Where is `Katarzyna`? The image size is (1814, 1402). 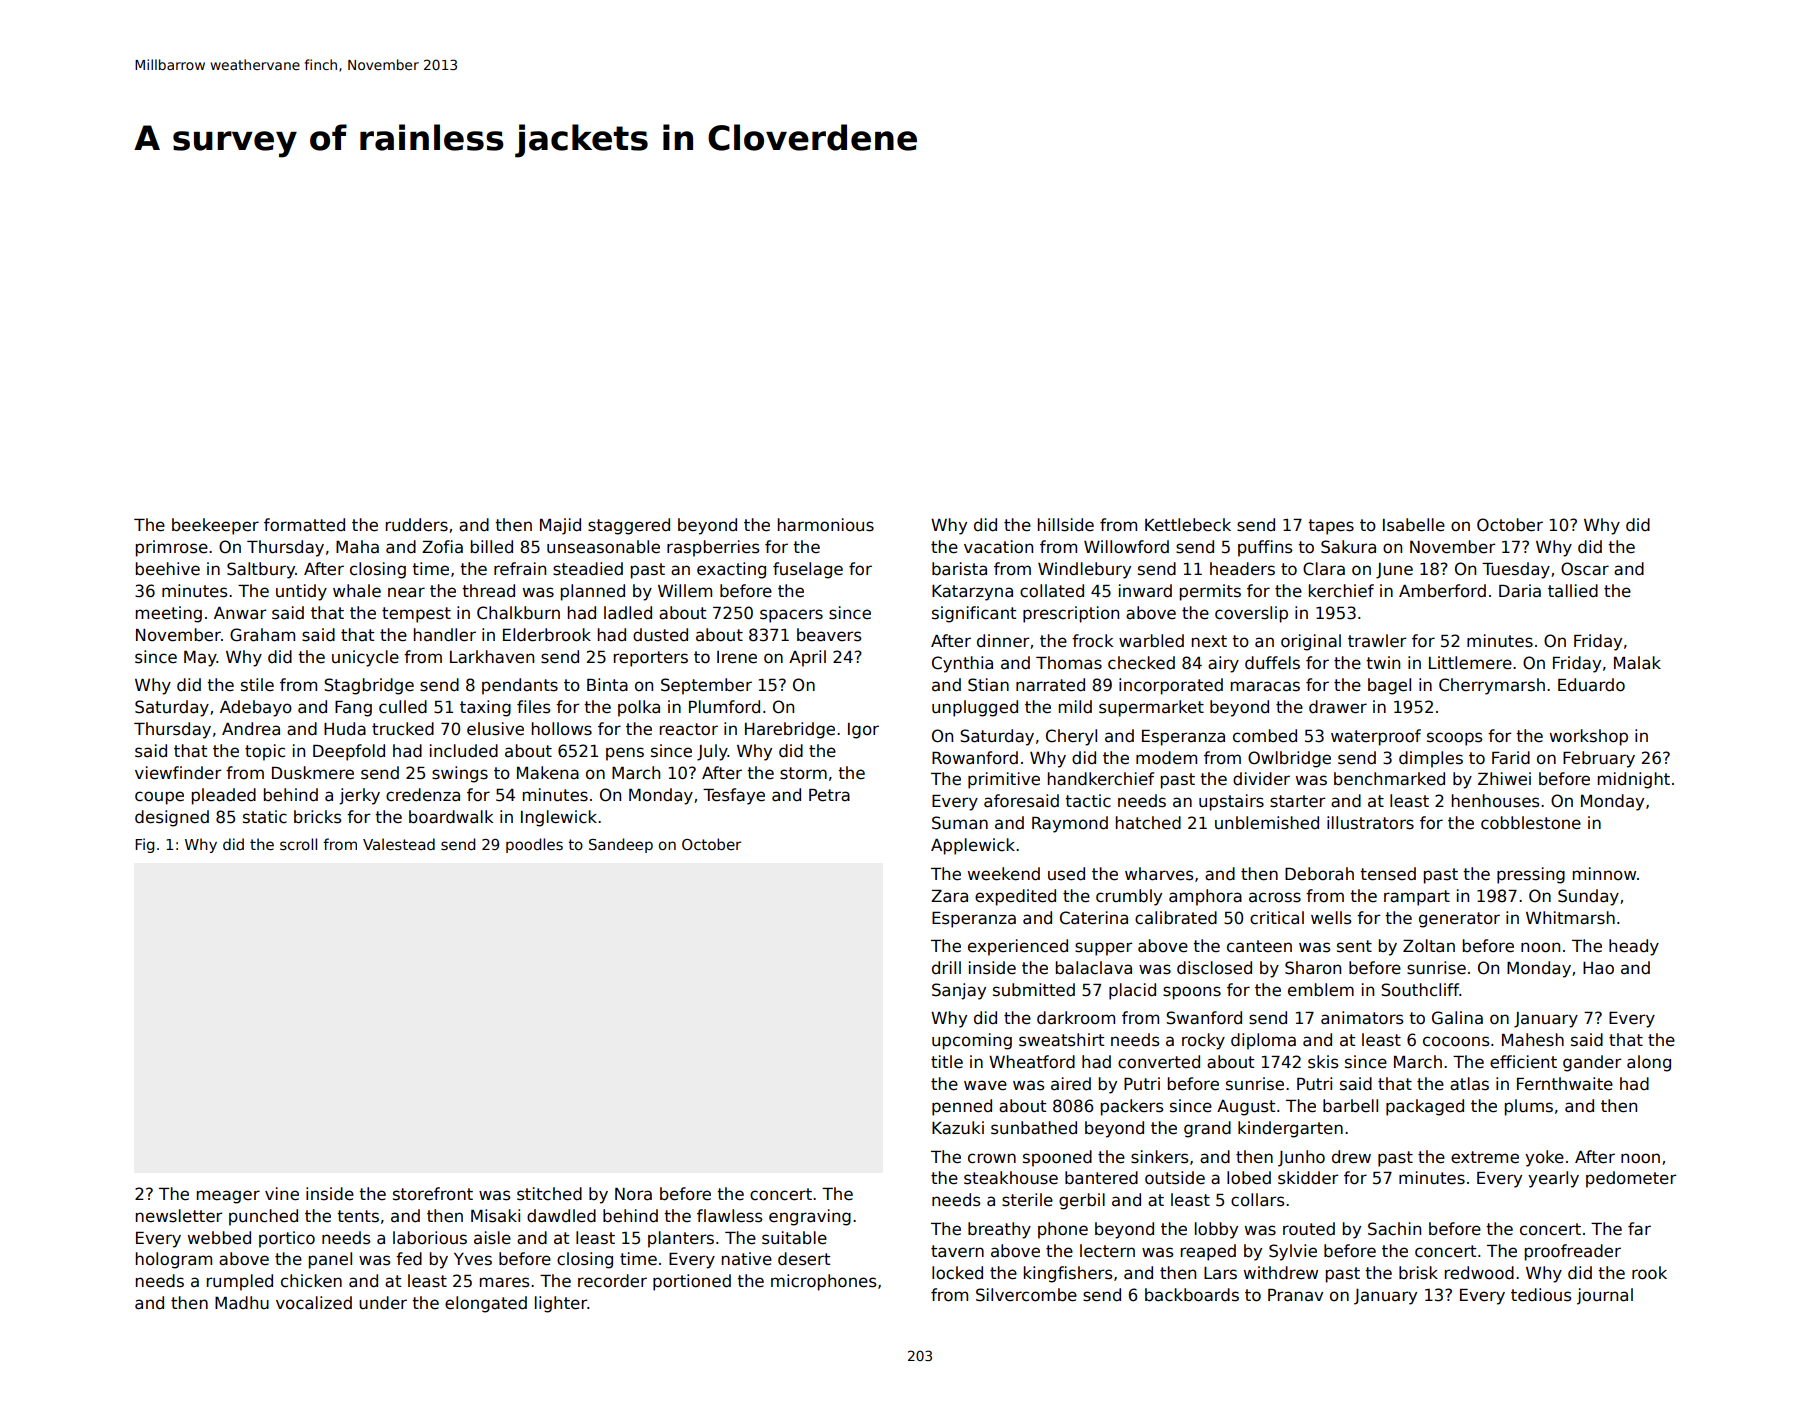
Katarzyna is located at coordinates (972, 593).
